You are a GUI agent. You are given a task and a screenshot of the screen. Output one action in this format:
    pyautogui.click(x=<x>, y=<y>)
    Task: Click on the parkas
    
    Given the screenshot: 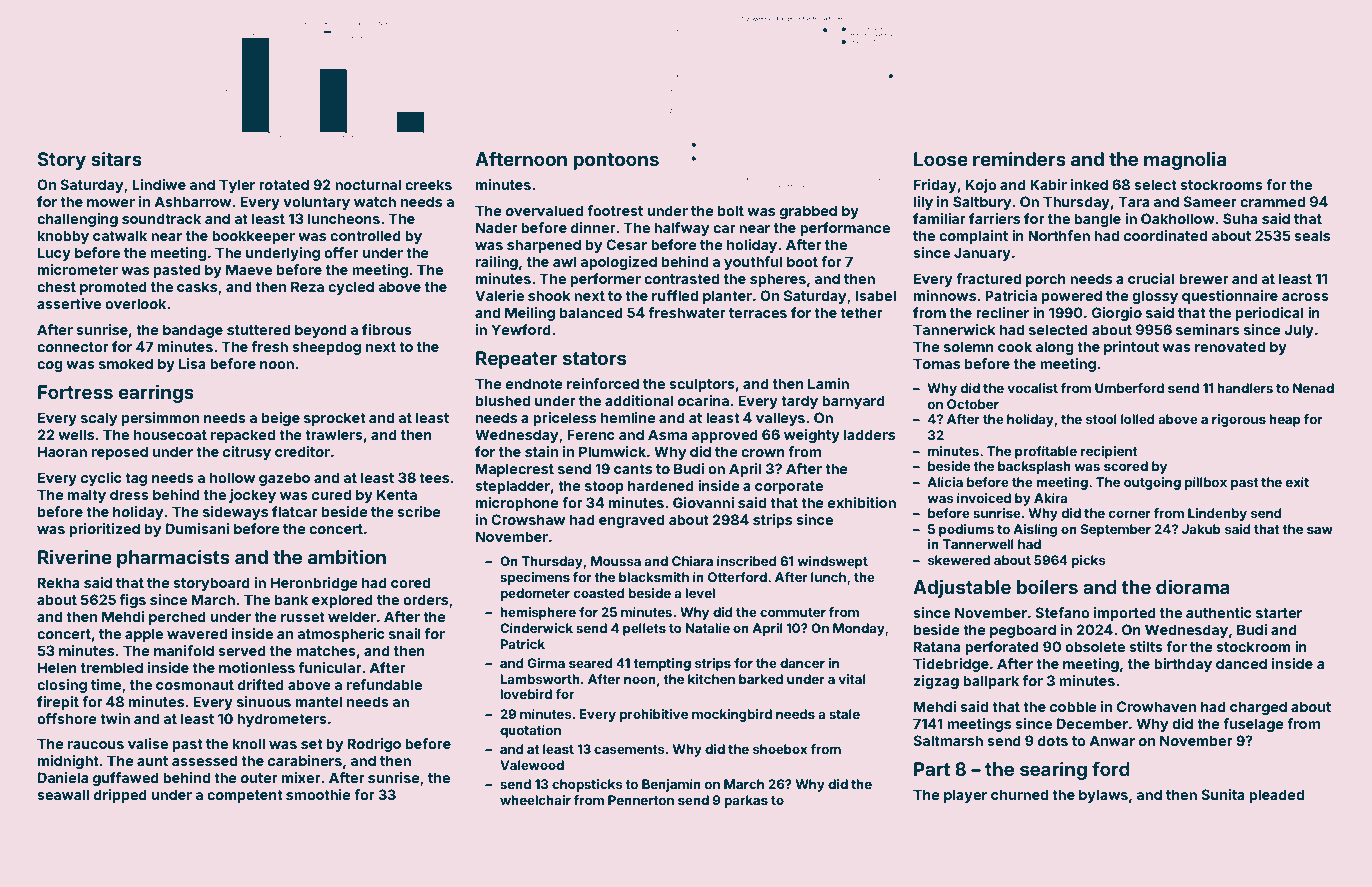 What is the action you would take?
    pyautogui.click(x=746, y=801)
